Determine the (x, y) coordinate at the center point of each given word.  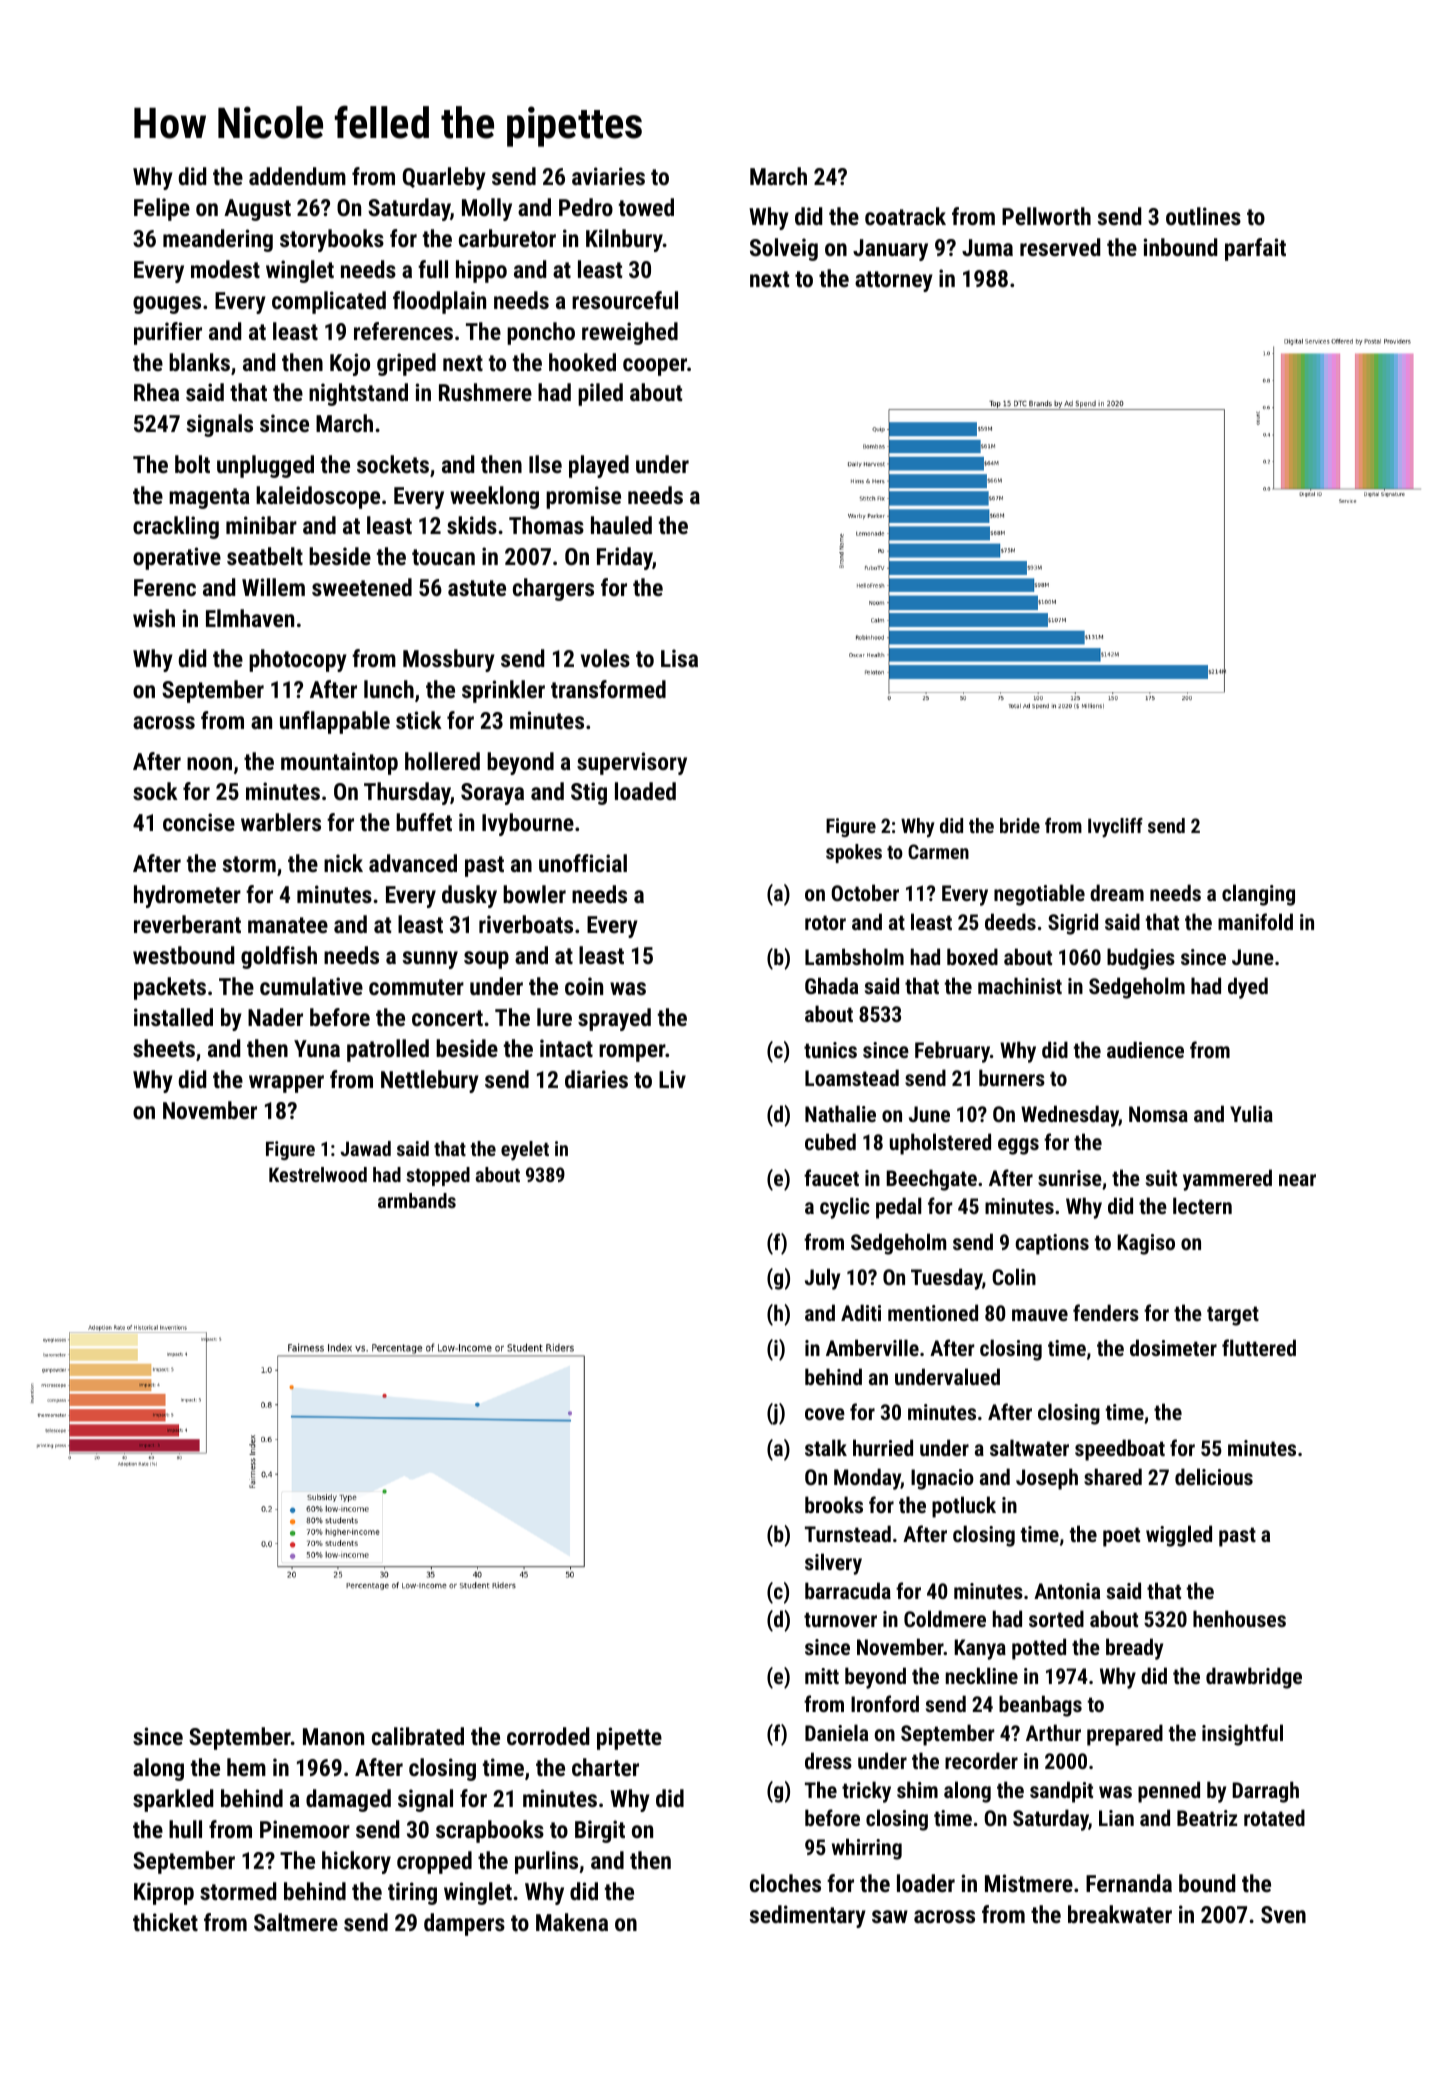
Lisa (679, 658)
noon (209, 763)
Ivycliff (1115, 828)
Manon (333, 1736)
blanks (199, 362)
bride (1020, 825)
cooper (655, 367)
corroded (548, 1736)
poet (1121, 1537)
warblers (281, 822)
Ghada (831, 985)
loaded (645, 791)
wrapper (286, 1084)
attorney (894, 281)
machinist (1020, 985)
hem (246, 1767)
